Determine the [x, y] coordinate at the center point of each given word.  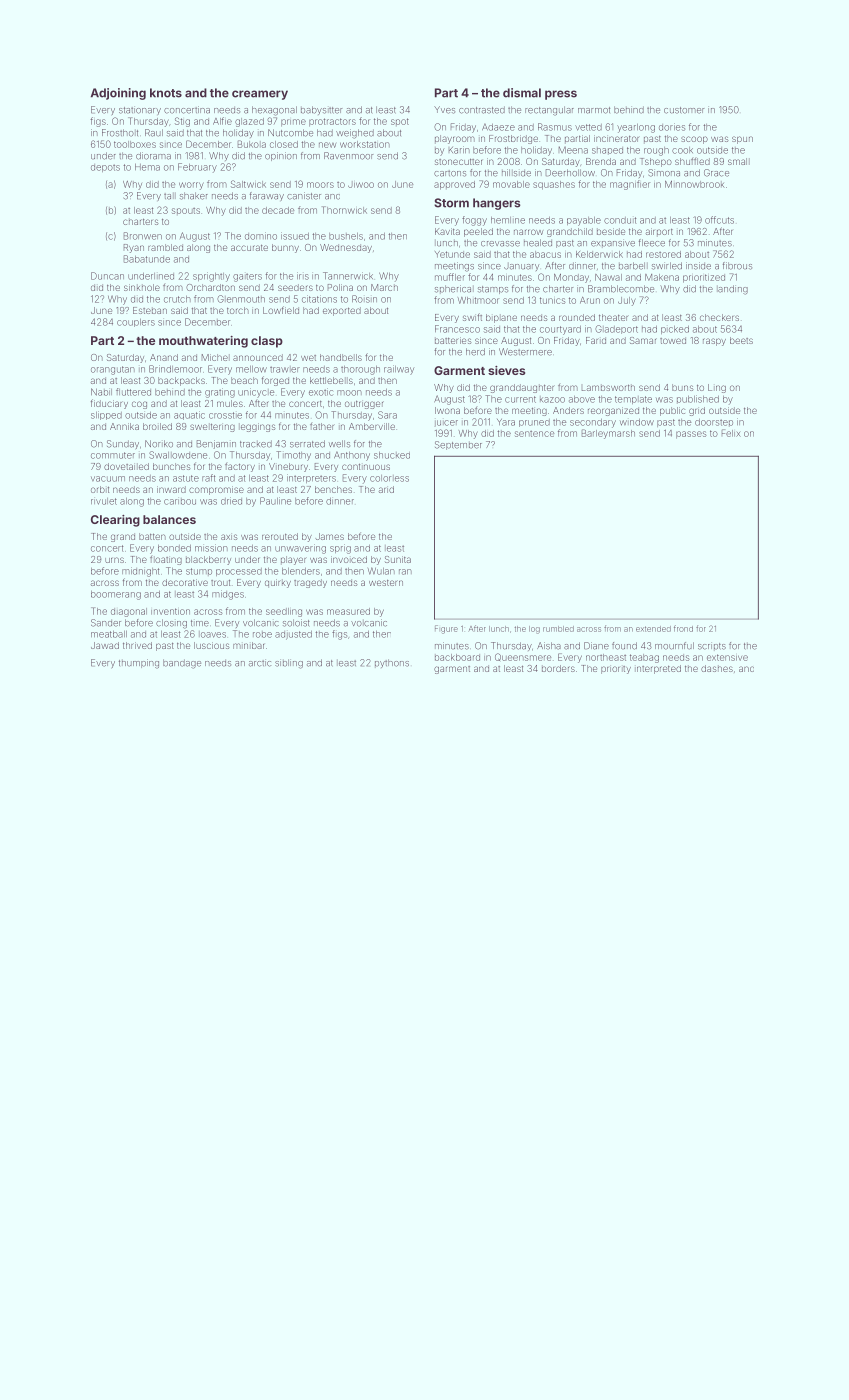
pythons [392, 663]
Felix [731, 433]
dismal [522, 93]
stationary [140, 110]
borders [558, 668]
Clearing [115, 521]
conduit [620, 220]
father [322, 426]
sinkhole [142, 287]
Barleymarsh [608, 434]
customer [684, 110]
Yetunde [452, 254]
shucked [392, 455]
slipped [106, 415]
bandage [182, 664]
